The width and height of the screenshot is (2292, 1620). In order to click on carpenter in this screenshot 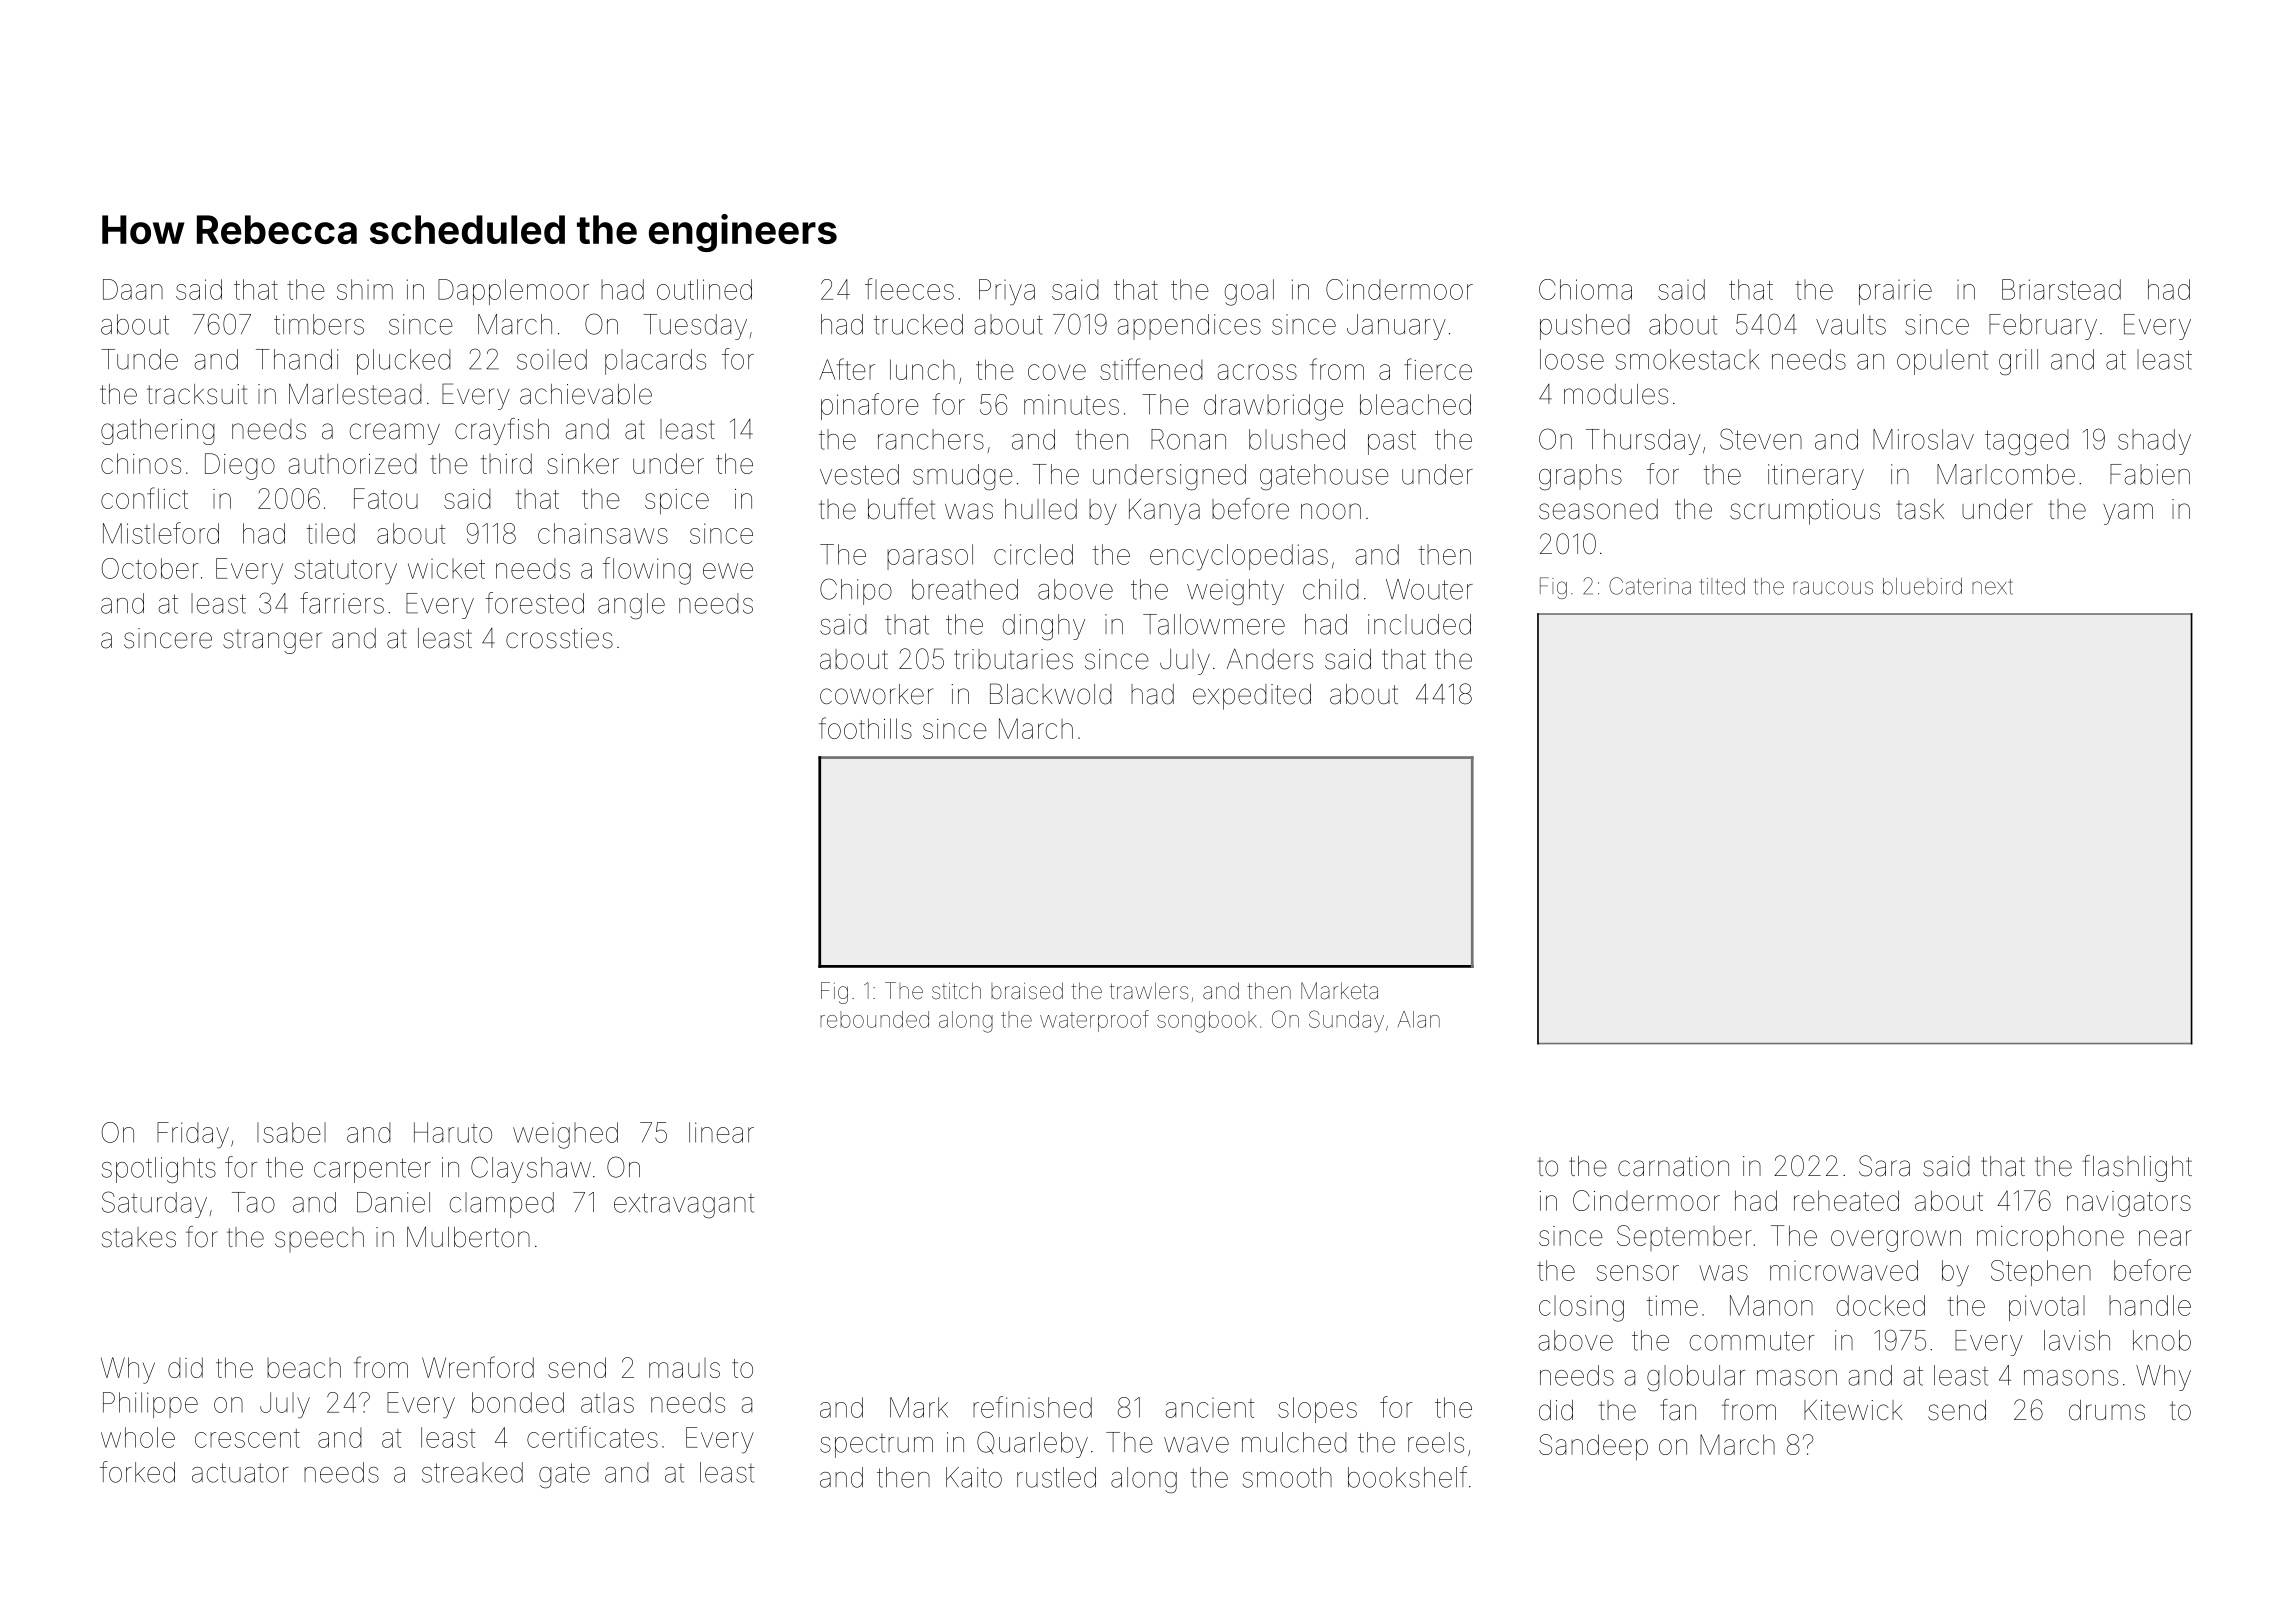, I will do `click(372, 1170)`.
